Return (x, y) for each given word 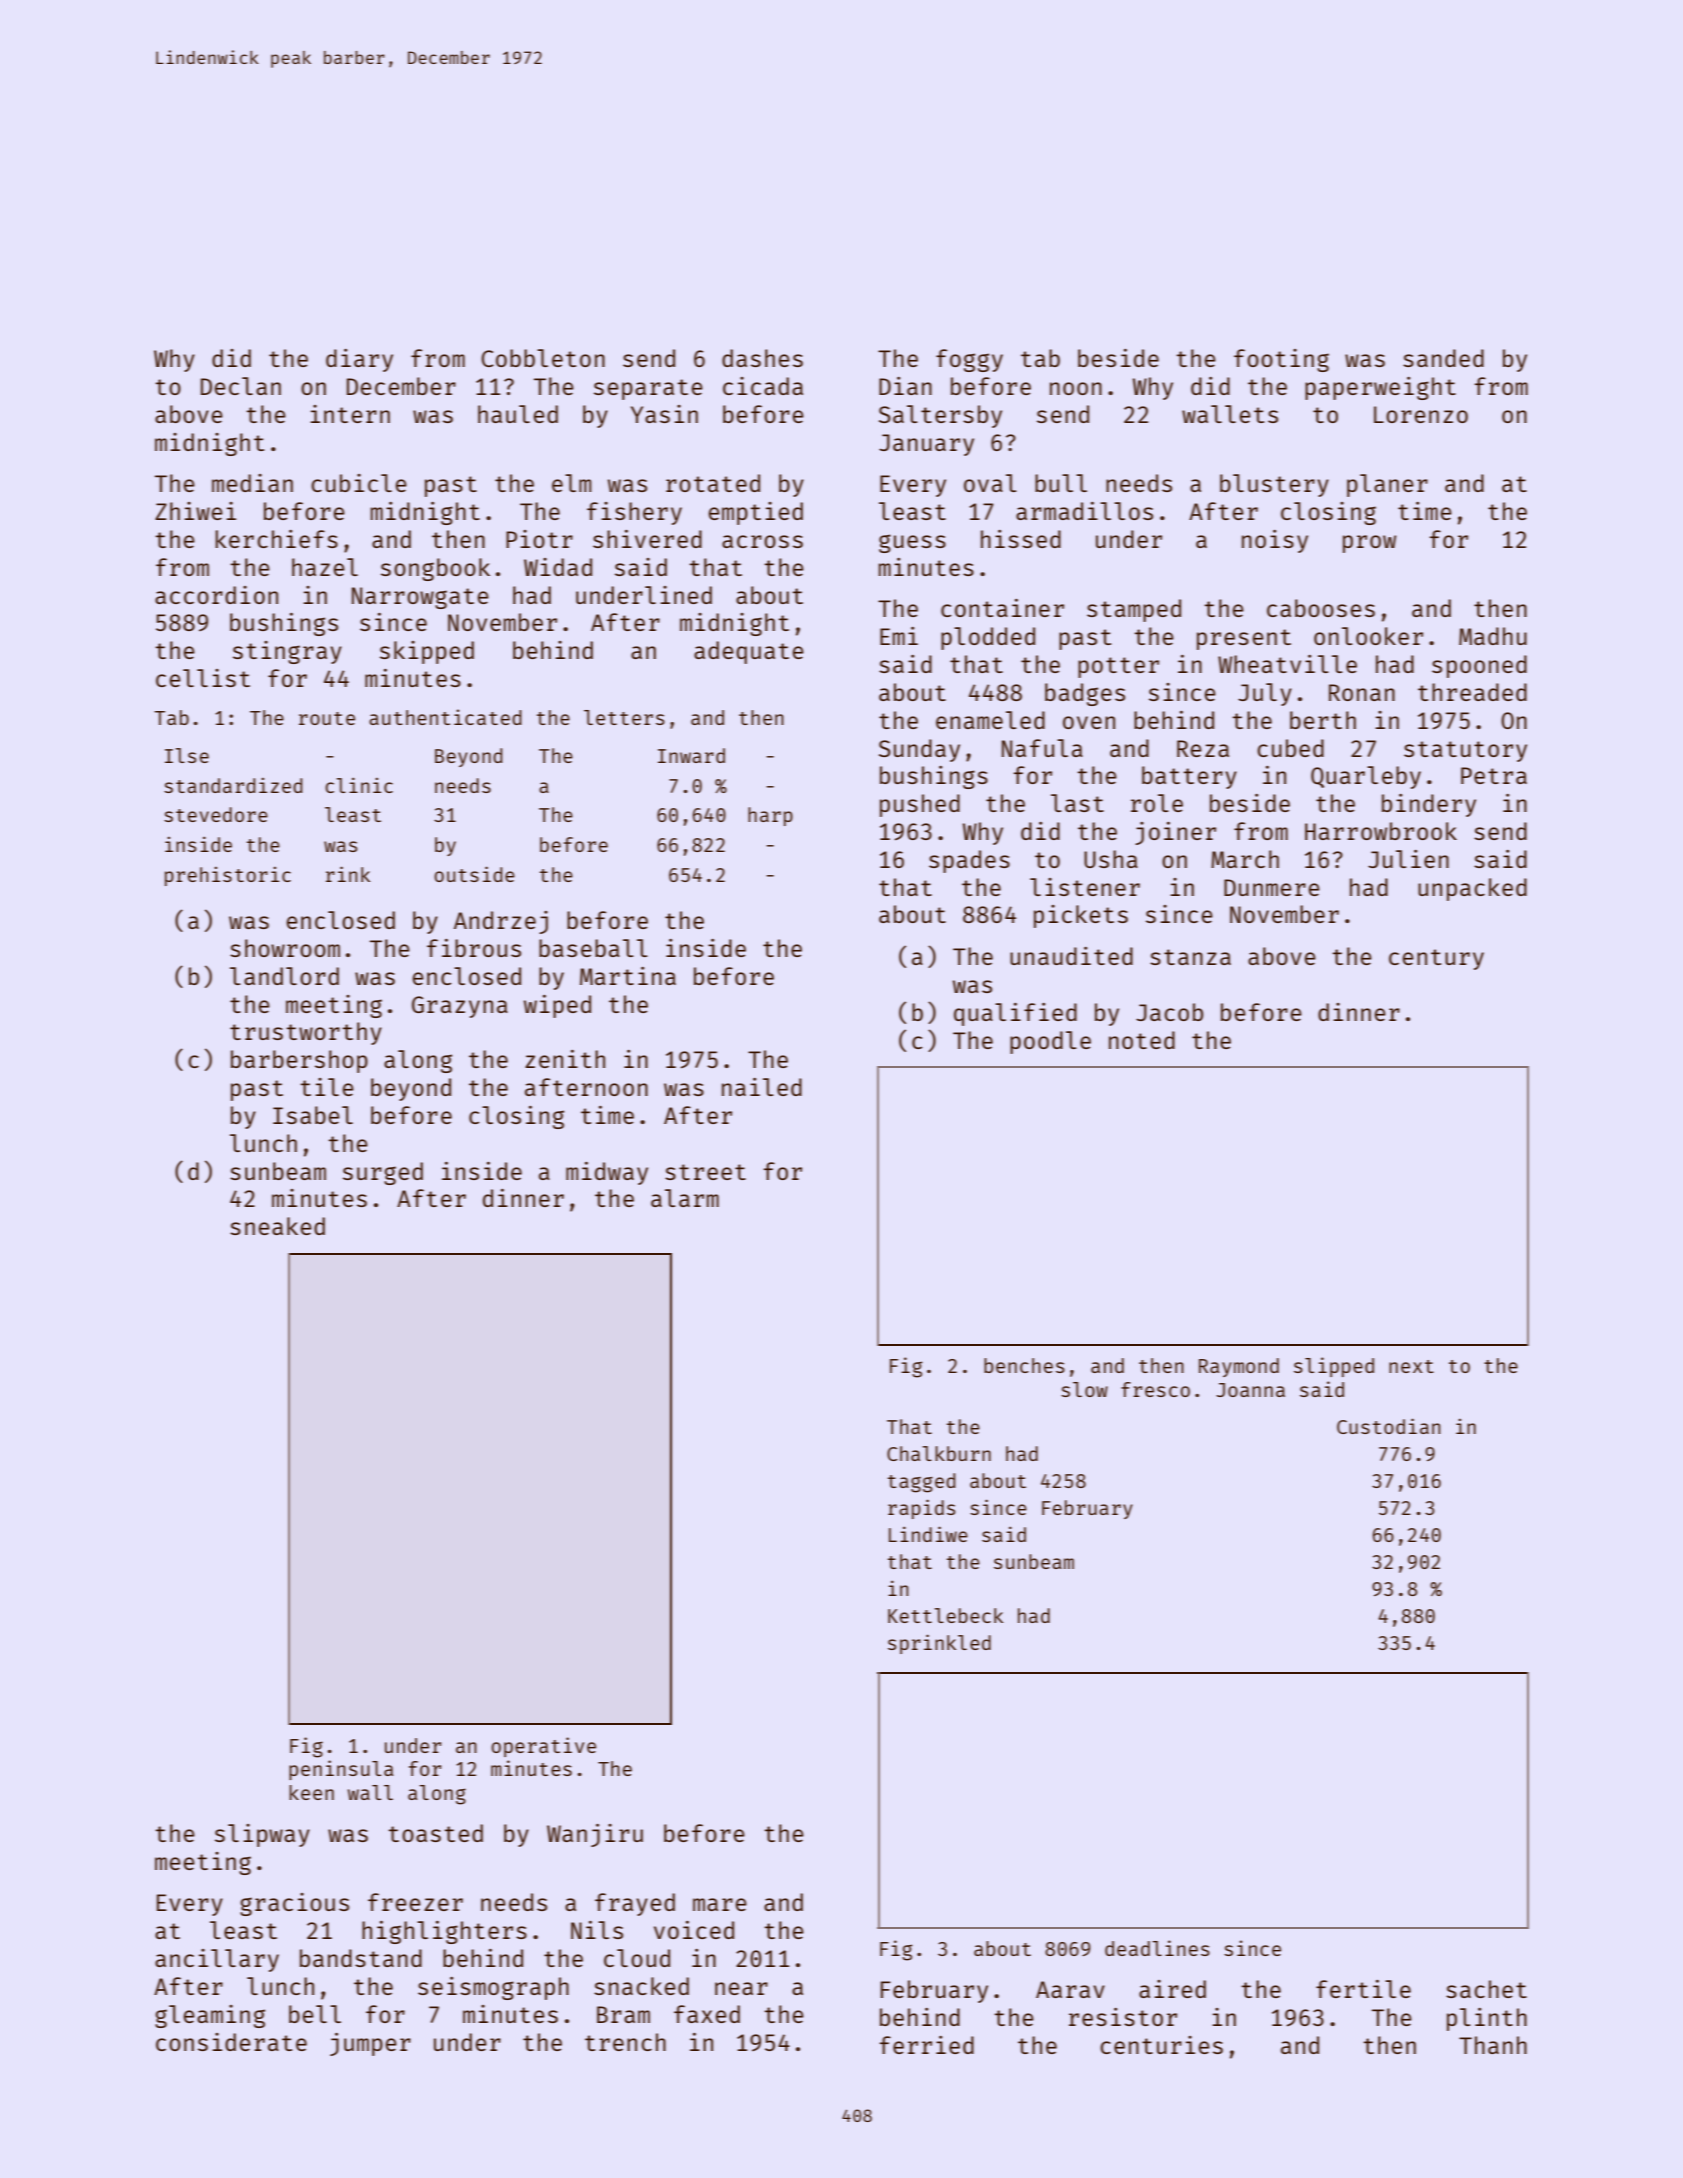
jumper (370, 2044)
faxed (707, 2014)
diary (359, 360)
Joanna (1250, 1390)
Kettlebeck (945, 1615)
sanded (1443, 358)
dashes (762, 358)
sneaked (277, 1226)
